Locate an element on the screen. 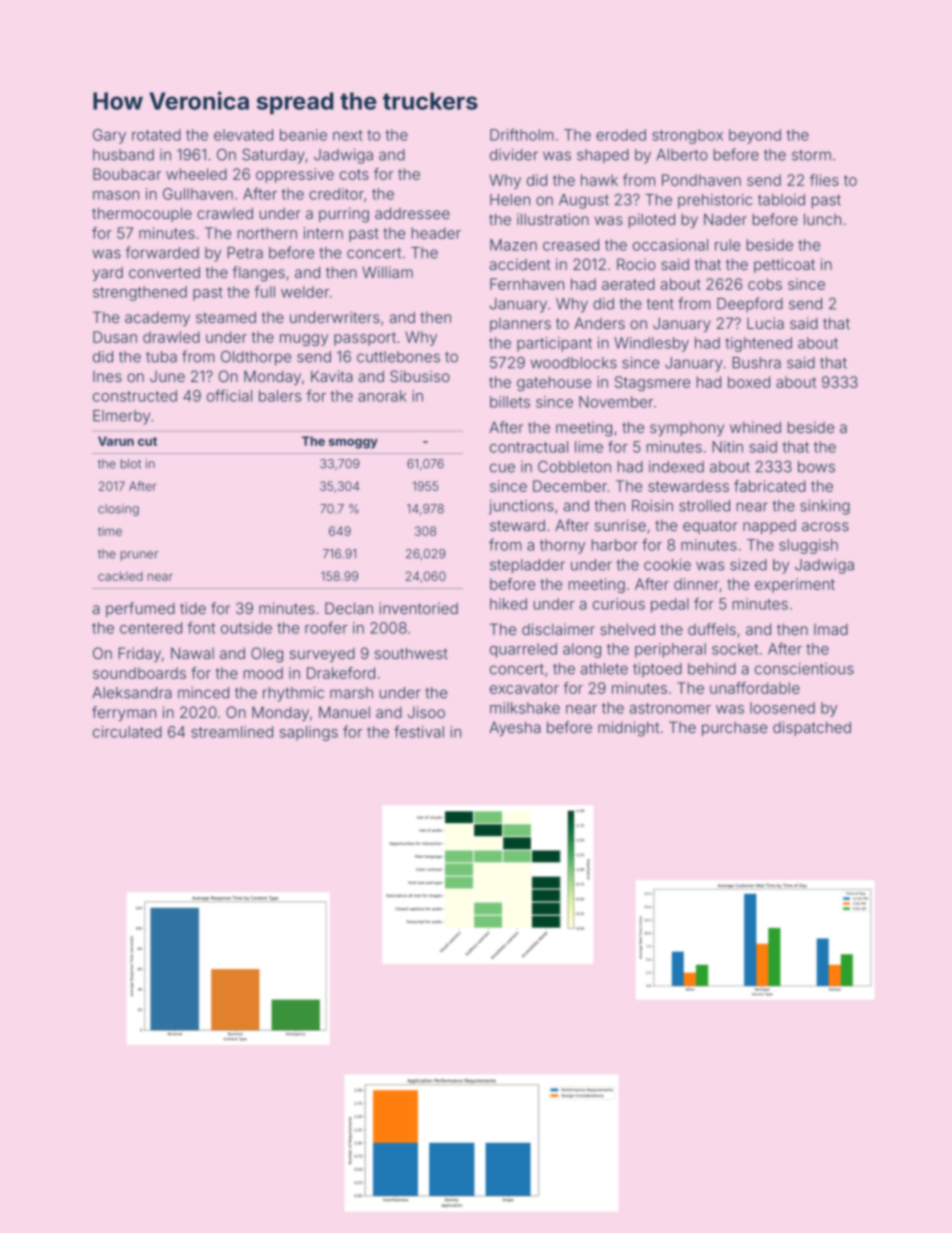 This screenshot has height=1233, width=952. Helen is located at coordinates (510, 200).
